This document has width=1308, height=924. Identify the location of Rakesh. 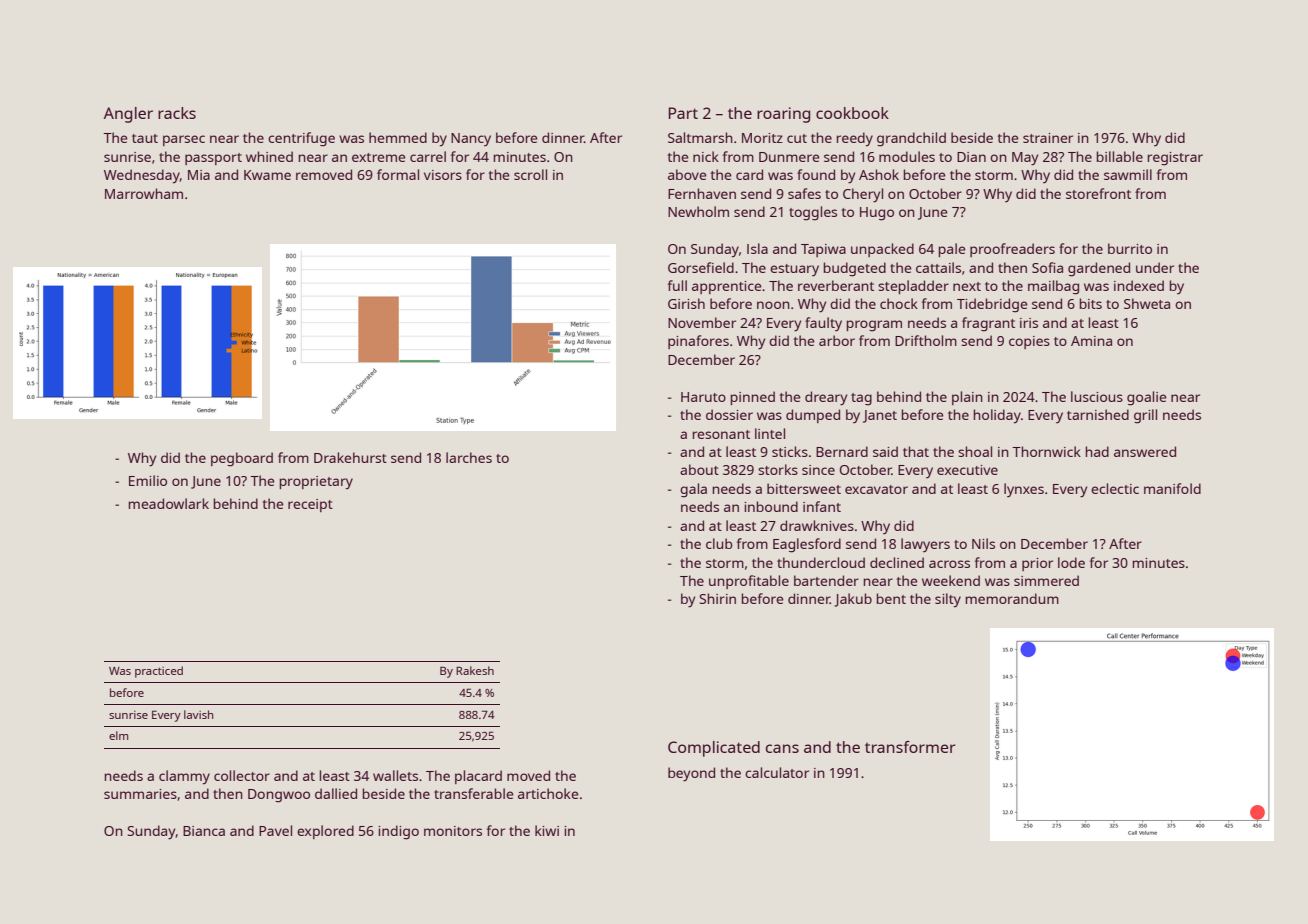
(475, 670).
